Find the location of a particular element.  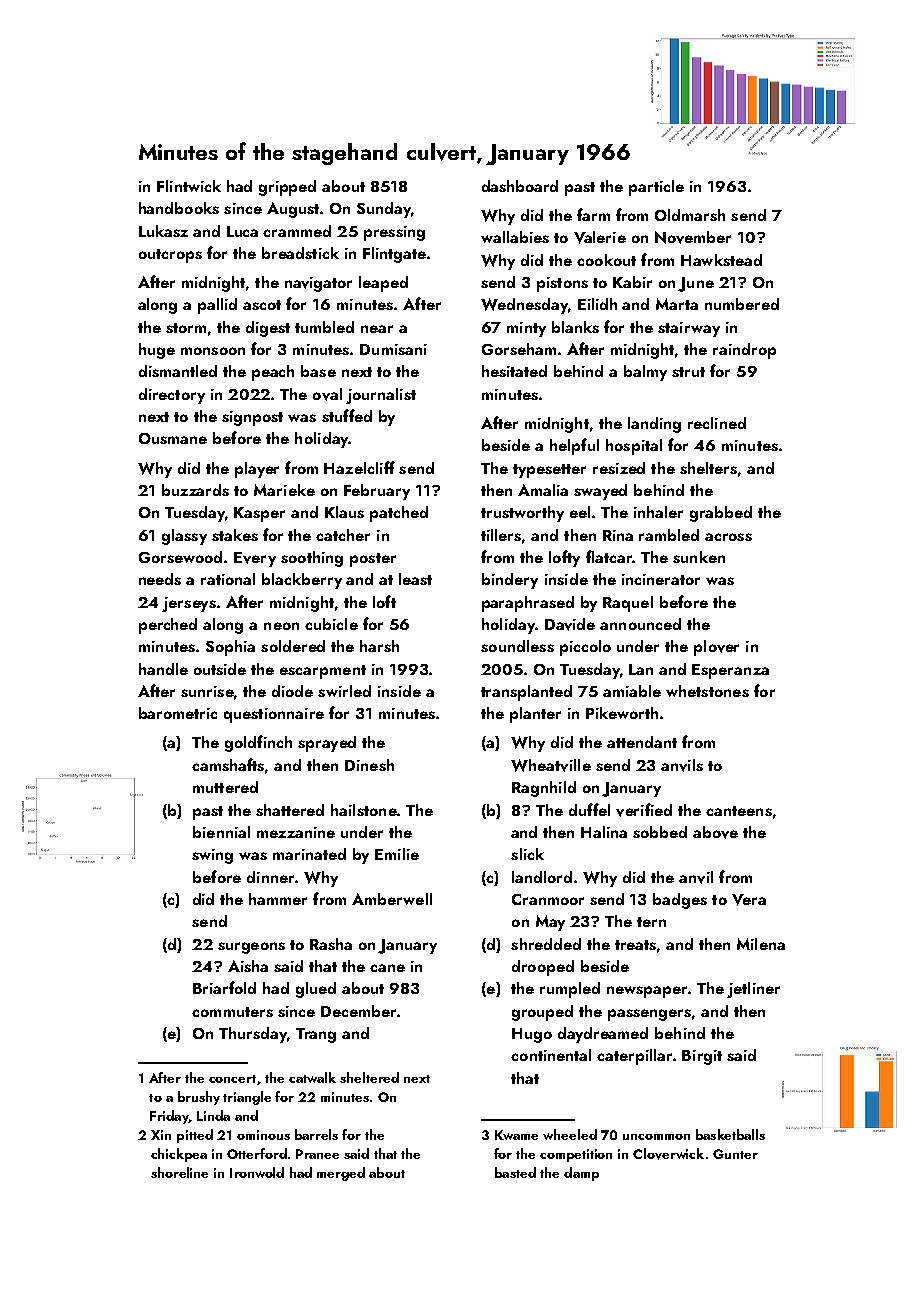

jetliner is located at coordinates (753, 990).
